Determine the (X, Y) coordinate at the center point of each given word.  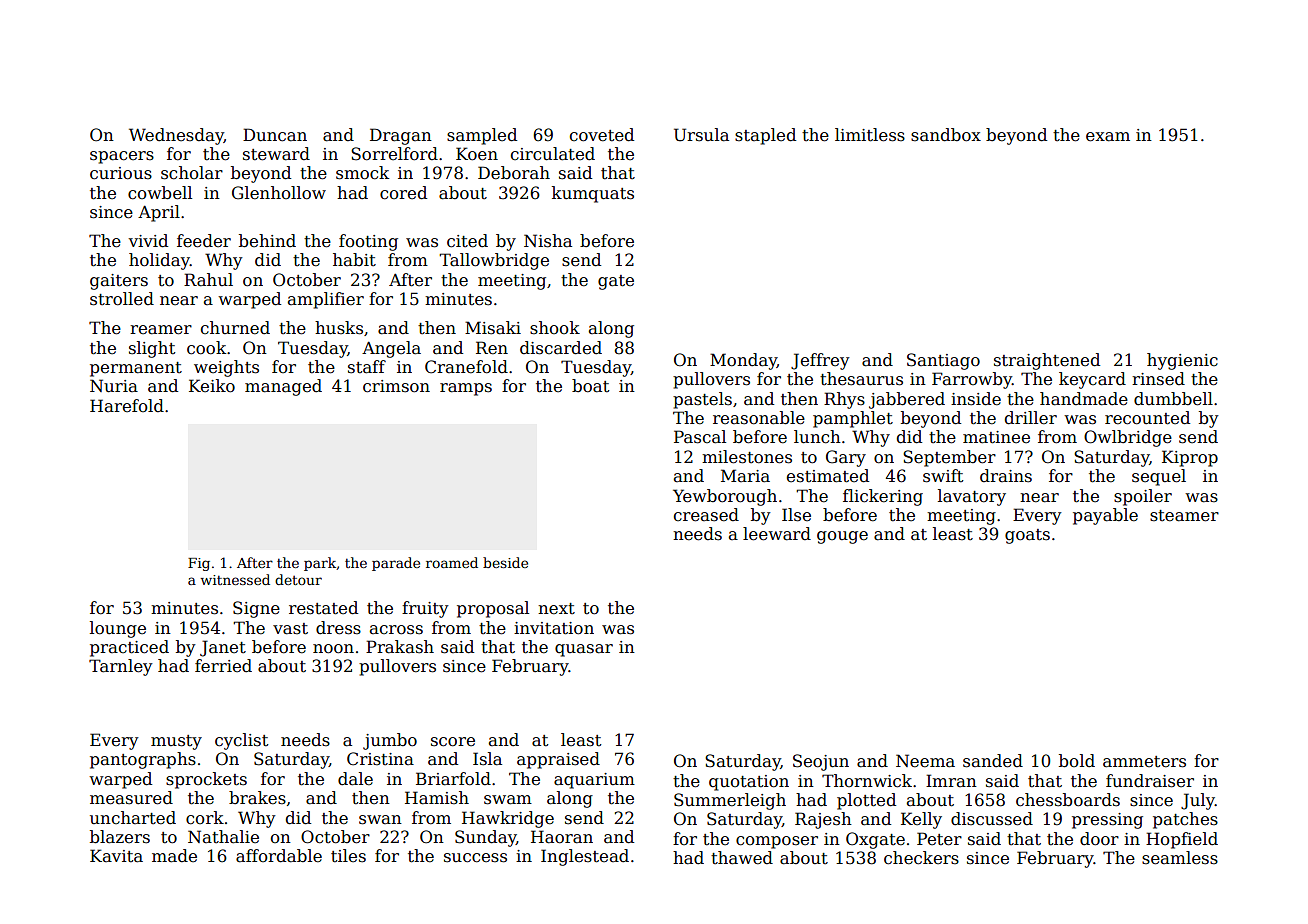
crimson (396, 386)
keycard (1092, 380)
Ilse (796, 515)
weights (226, 368)
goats (1027, 536)
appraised (558, 760)
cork (205, 818)
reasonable (759, 418)
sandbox (946, 135)
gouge (842, 537)
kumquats (593, 194)
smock (362, 173)
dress (338, 628)
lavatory (972, 497)
